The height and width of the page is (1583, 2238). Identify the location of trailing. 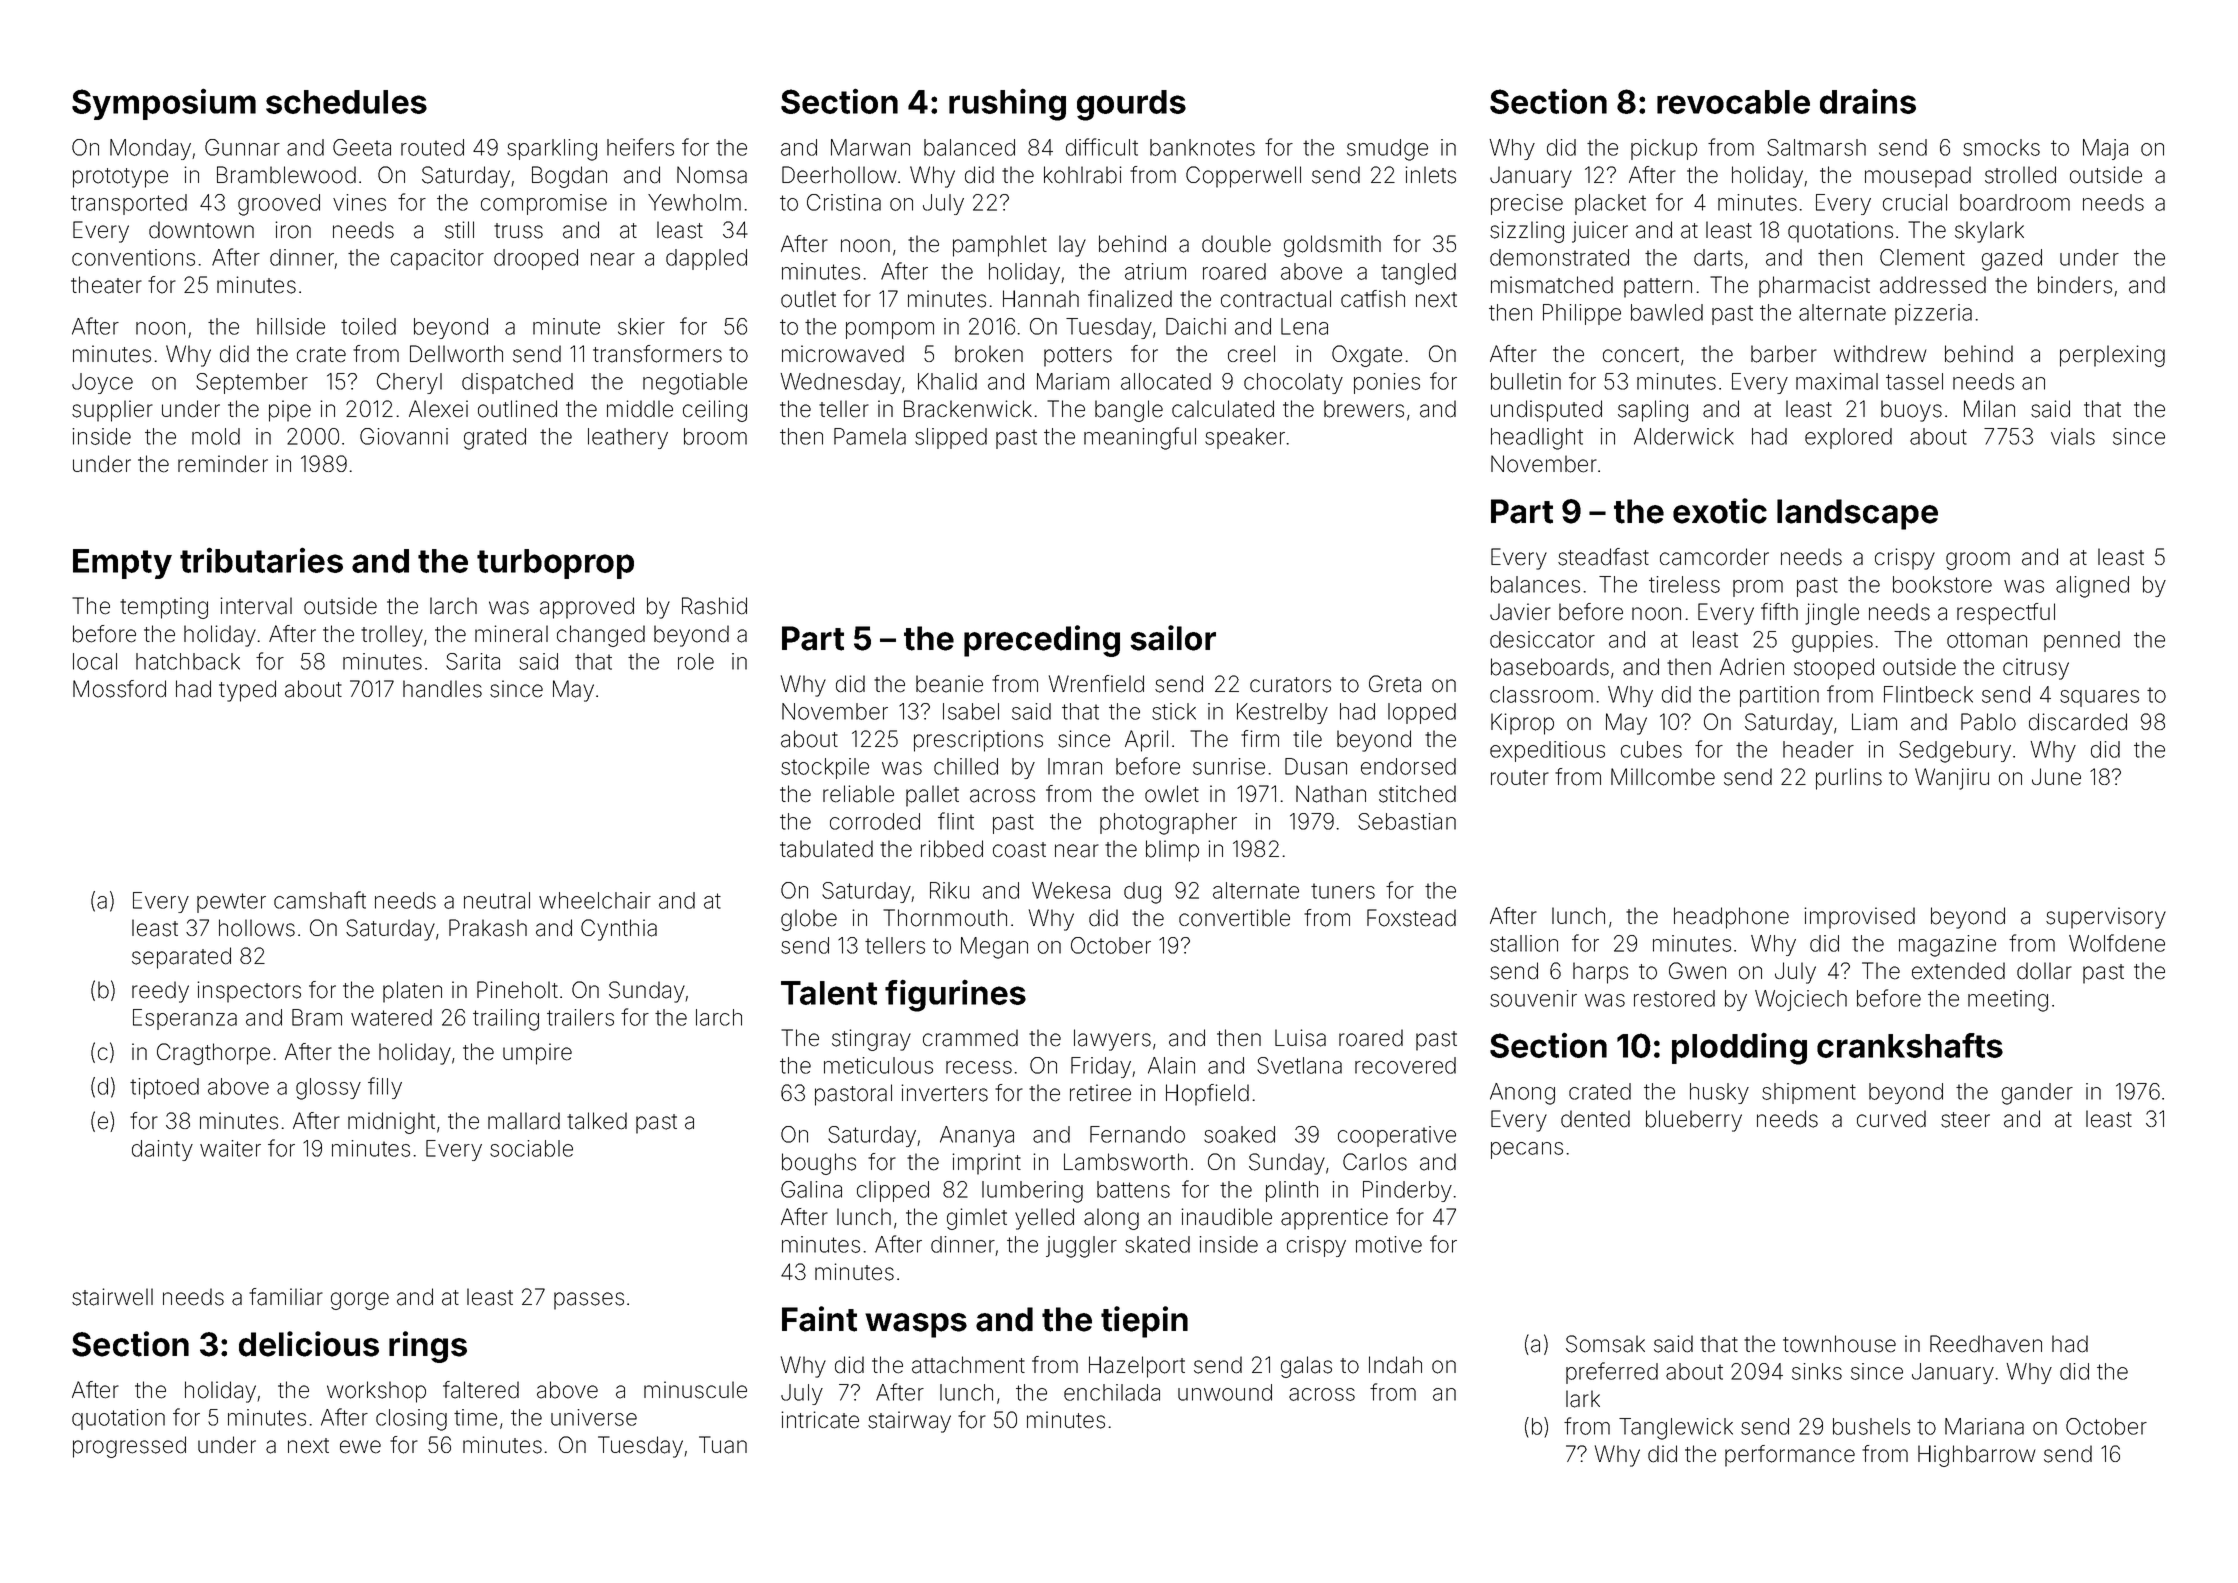
(506, 1020).
